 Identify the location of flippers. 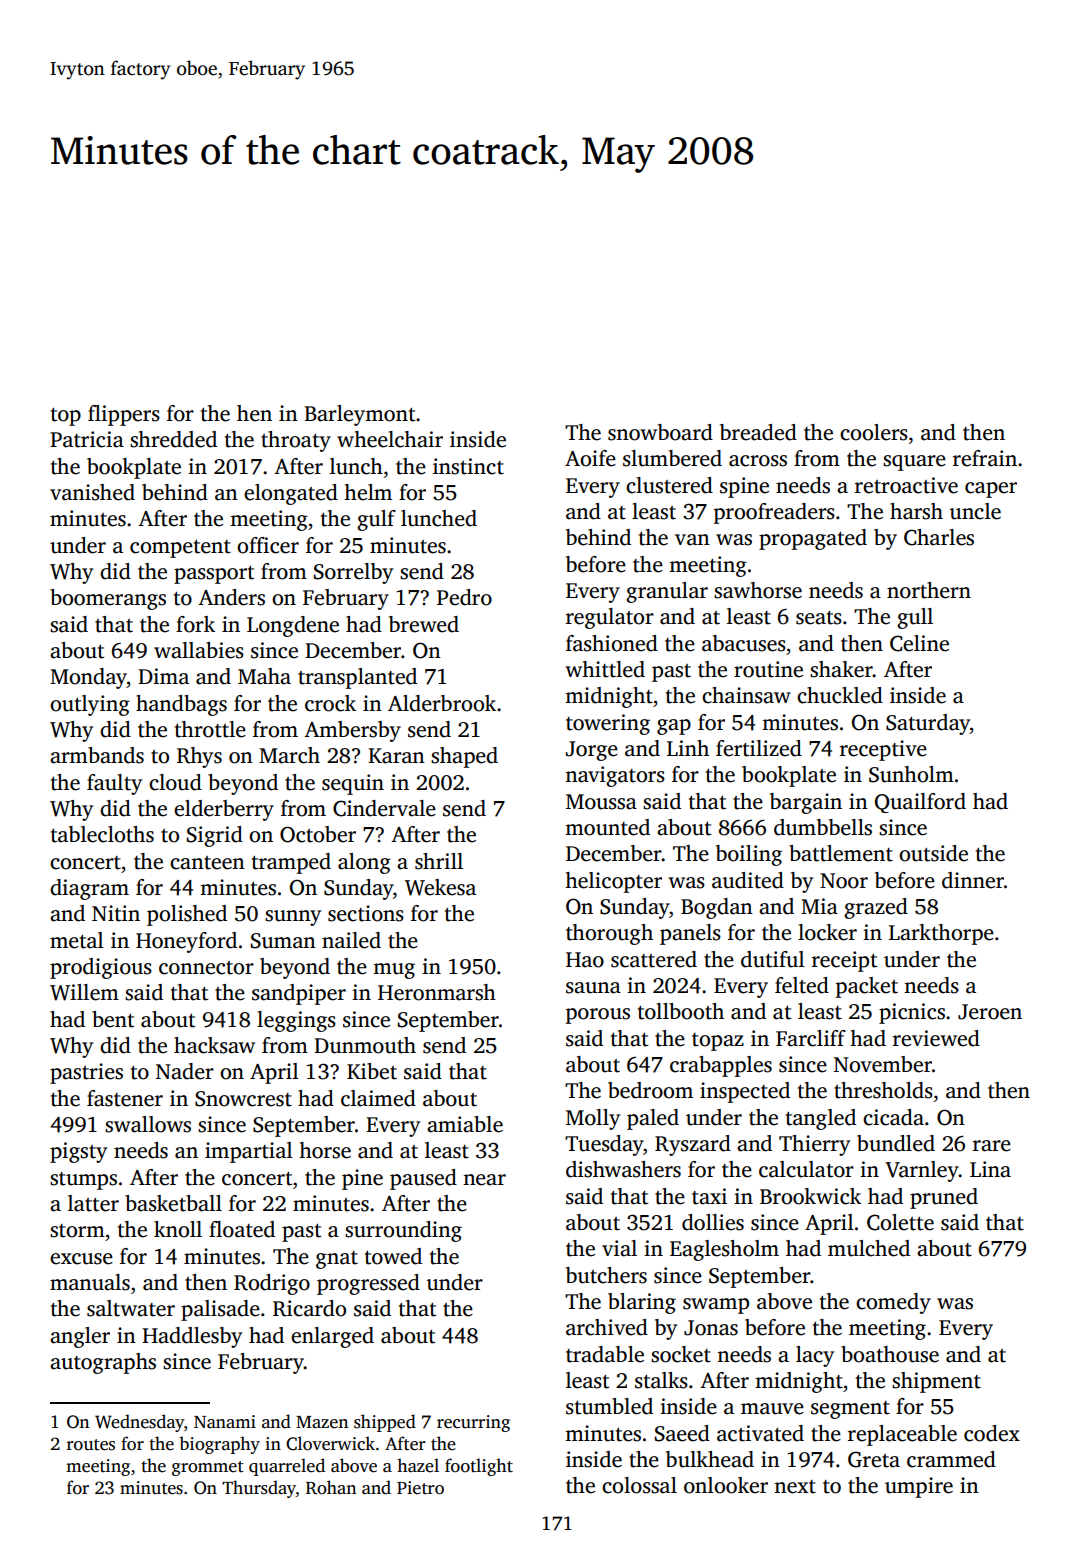
(124, 415).
